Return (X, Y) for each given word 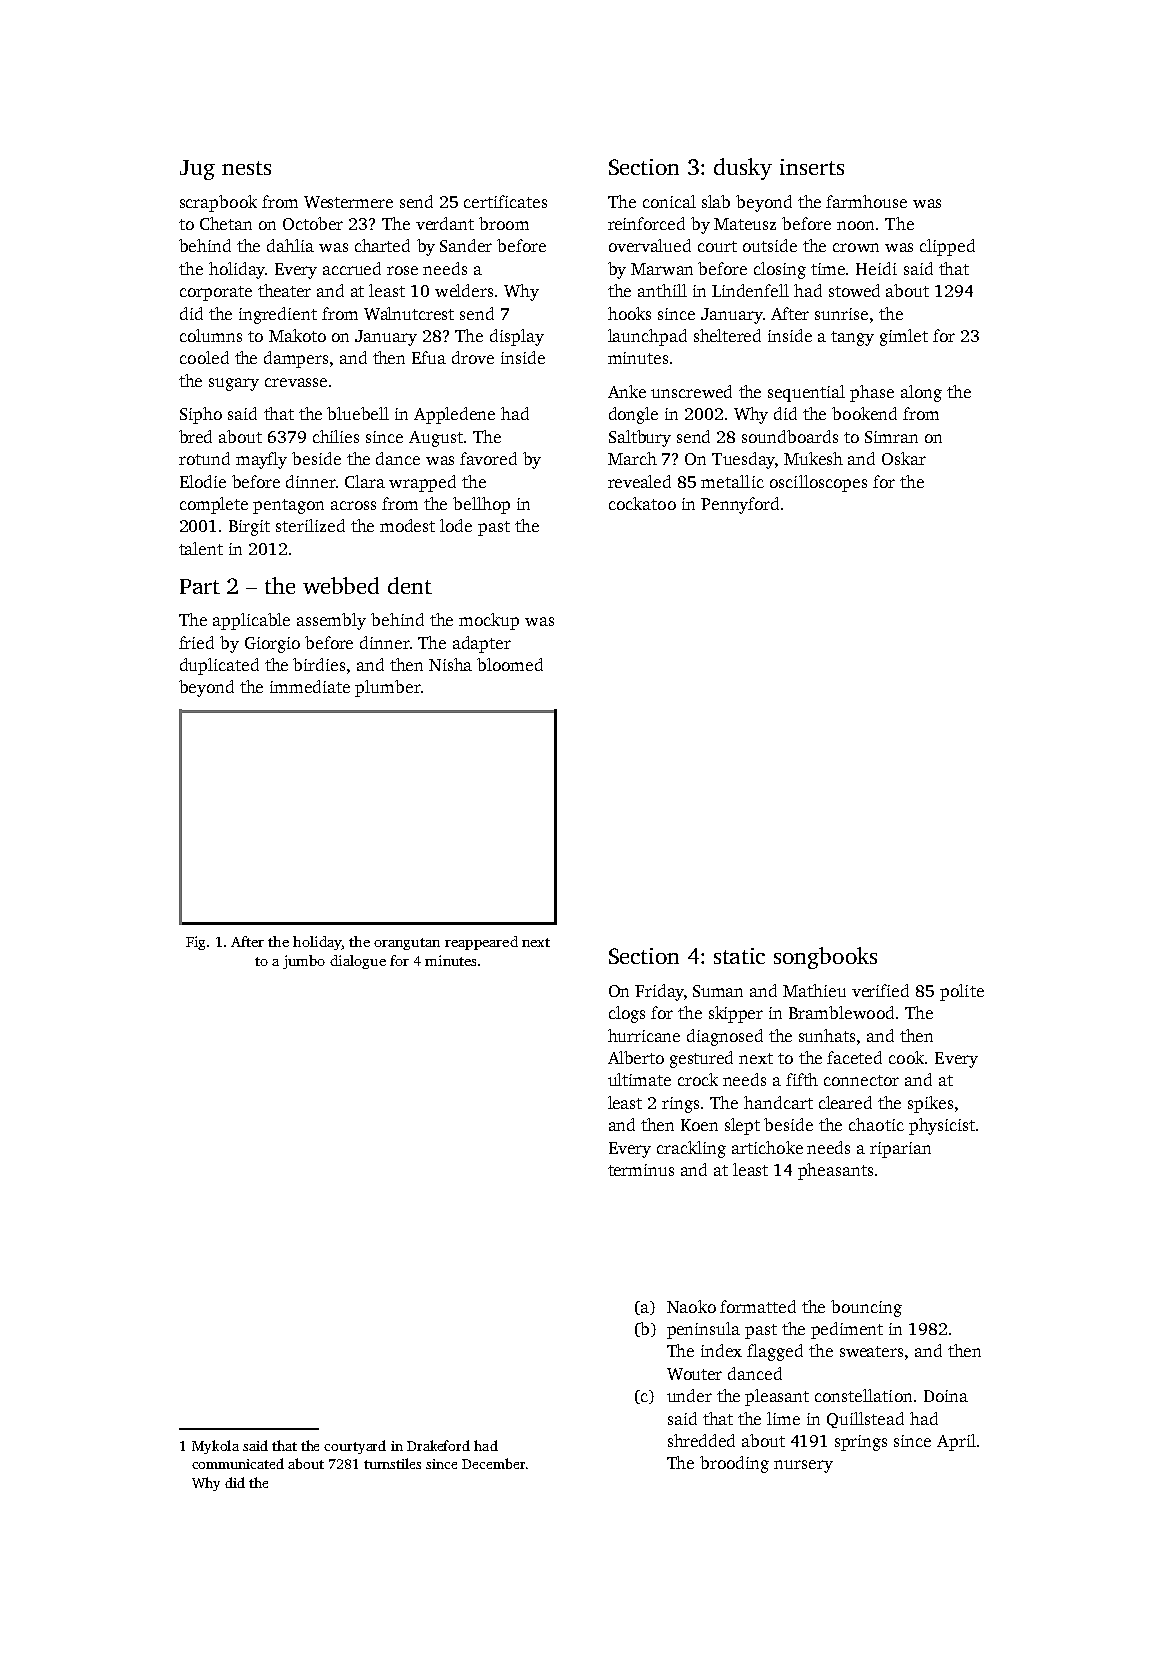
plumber (388, 688)
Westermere (348, 202)
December (493, 1463)
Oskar (904, 458)
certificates (505, 201)
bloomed (510, 664)
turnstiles (392, 1463)
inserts (812, 167)
